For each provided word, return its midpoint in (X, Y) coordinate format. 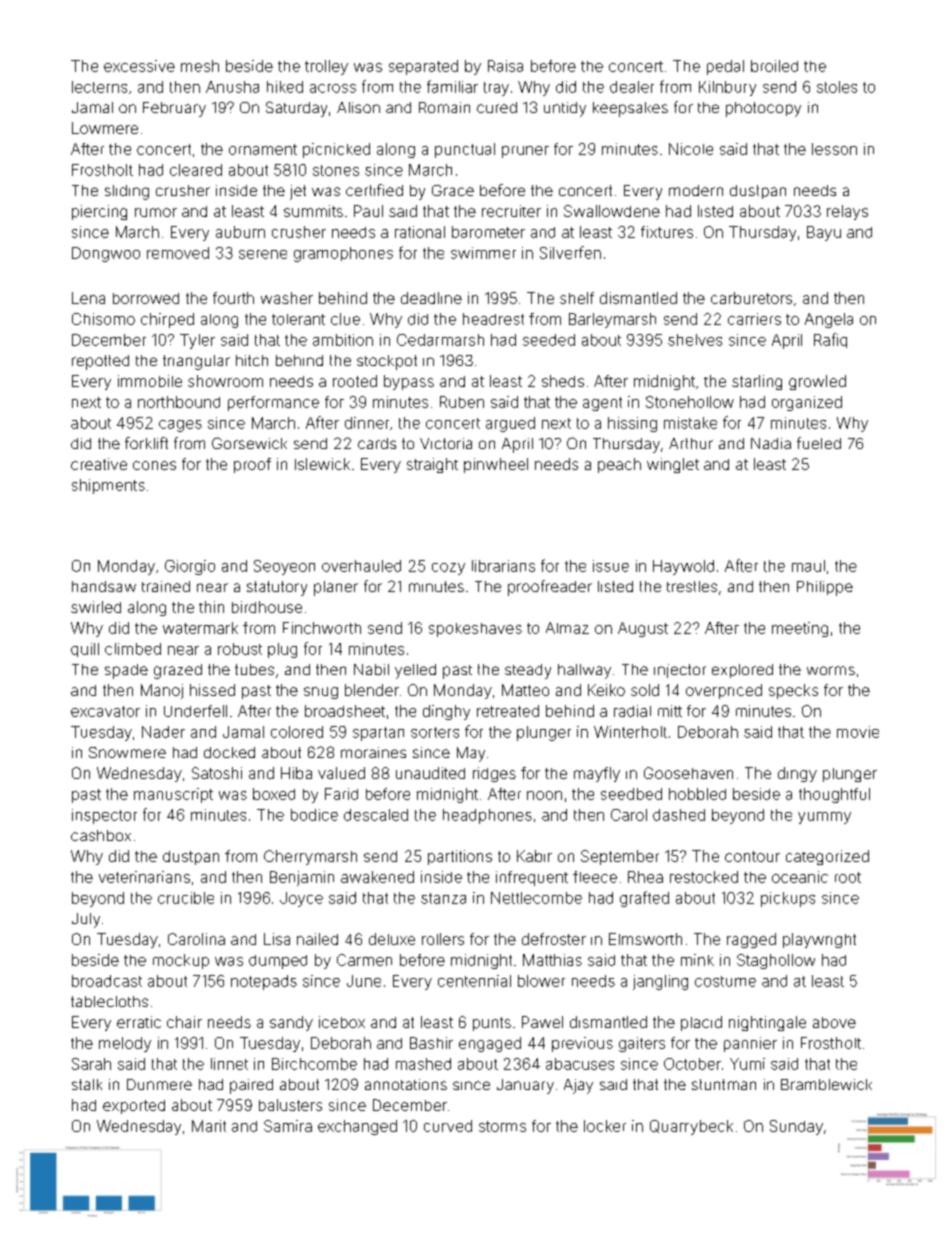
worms (831, 670)
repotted (100, 362)
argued (510, 424)
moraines (373, 752)
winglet (673, 465)
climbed (133, 649)
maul (808, 566)
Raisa (505, 66)
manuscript (173, 795)
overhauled (361, 566)
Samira (288, 1126)
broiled (774, 66)
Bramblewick (826, 1084)
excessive (139, 66)
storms (502, 1126)
